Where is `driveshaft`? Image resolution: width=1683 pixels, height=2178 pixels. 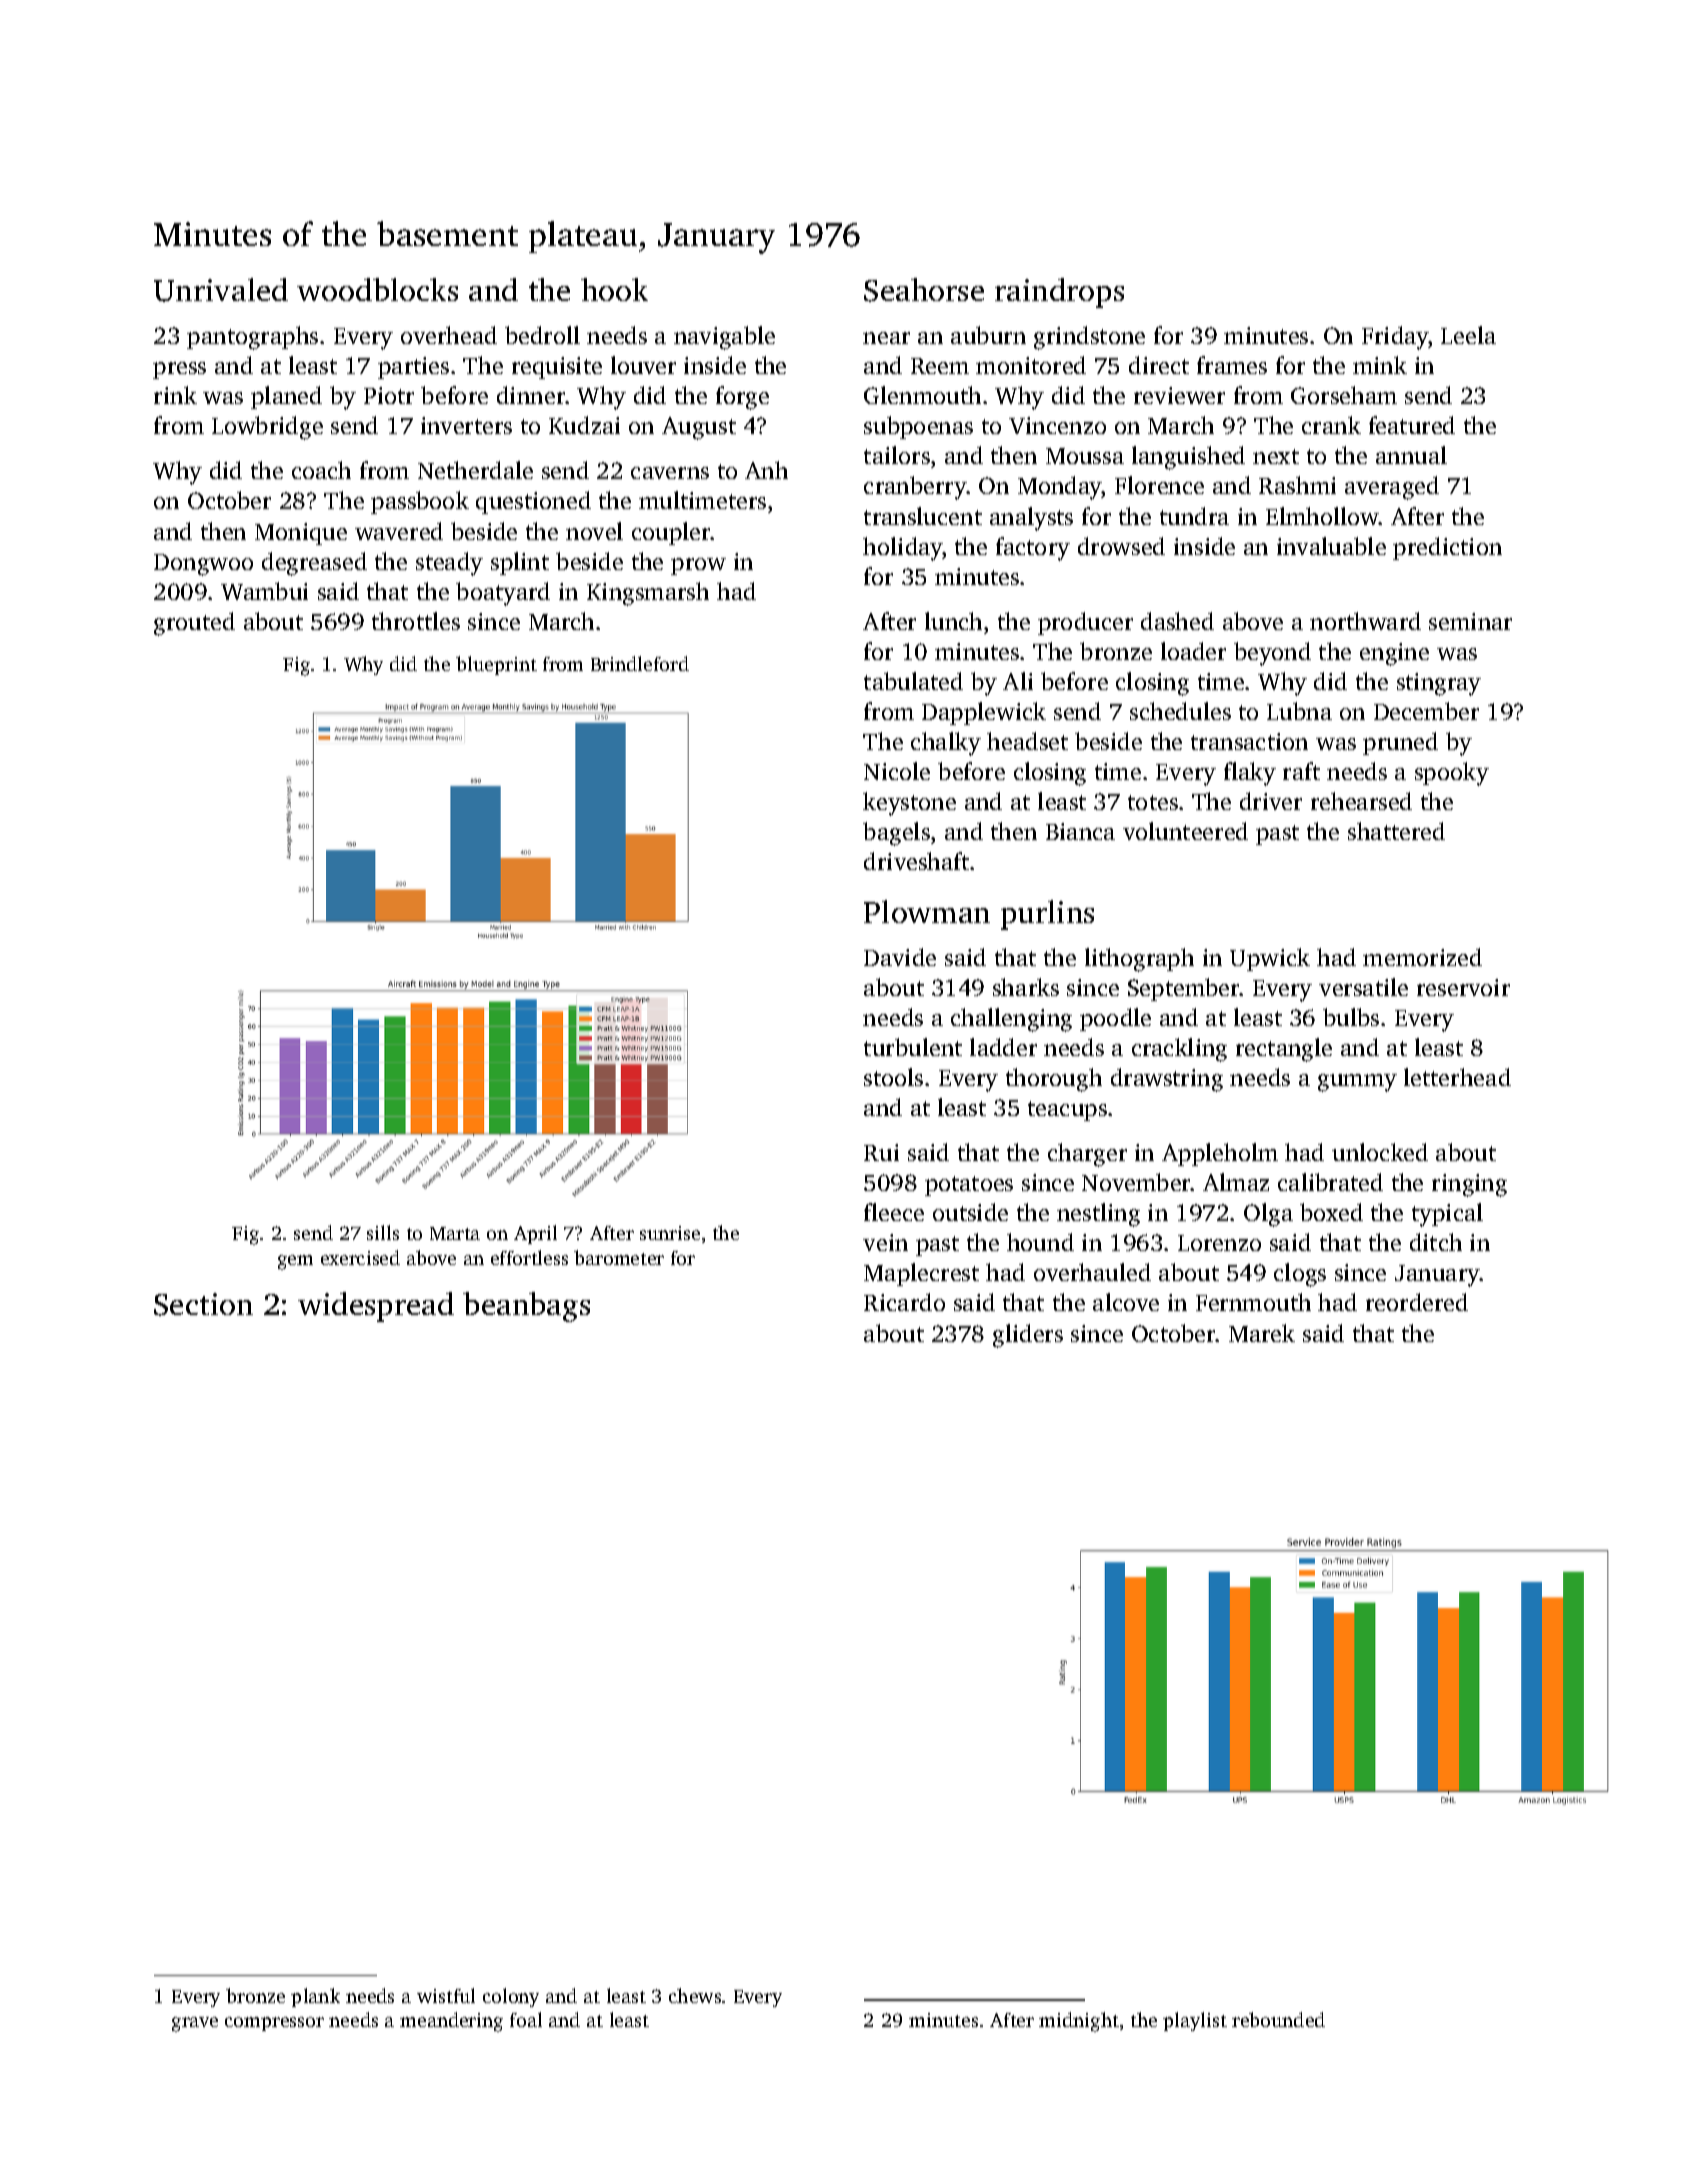
driveshaft is located at coordinates (916, 861).
